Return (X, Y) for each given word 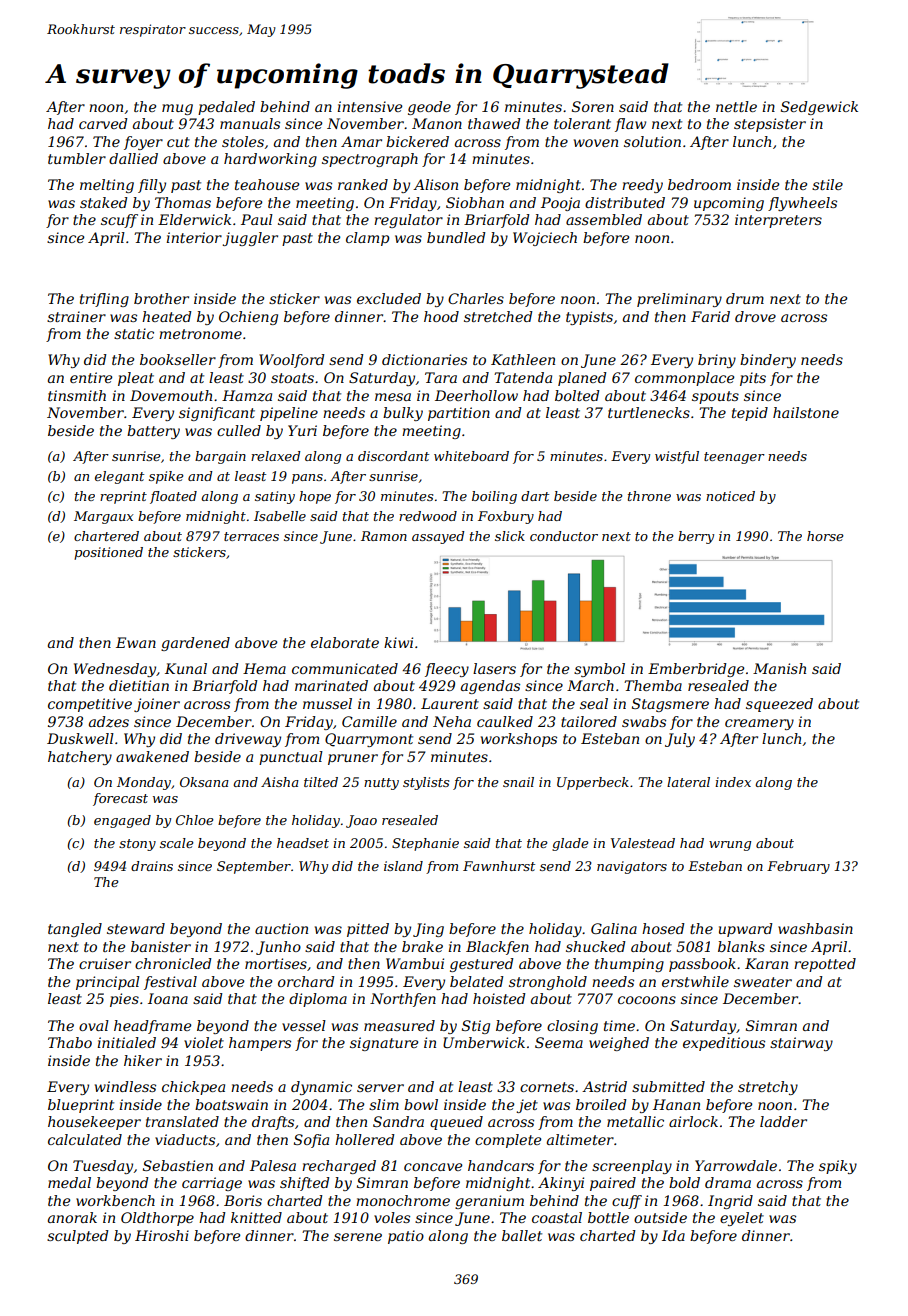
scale (177, 843)
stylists (426, 783)
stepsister (770, 125)
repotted (825, 965)
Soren (593, 106)
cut (178, 142)
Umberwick (484, 1042)
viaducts (185, 1139)
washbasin (815, 928)
